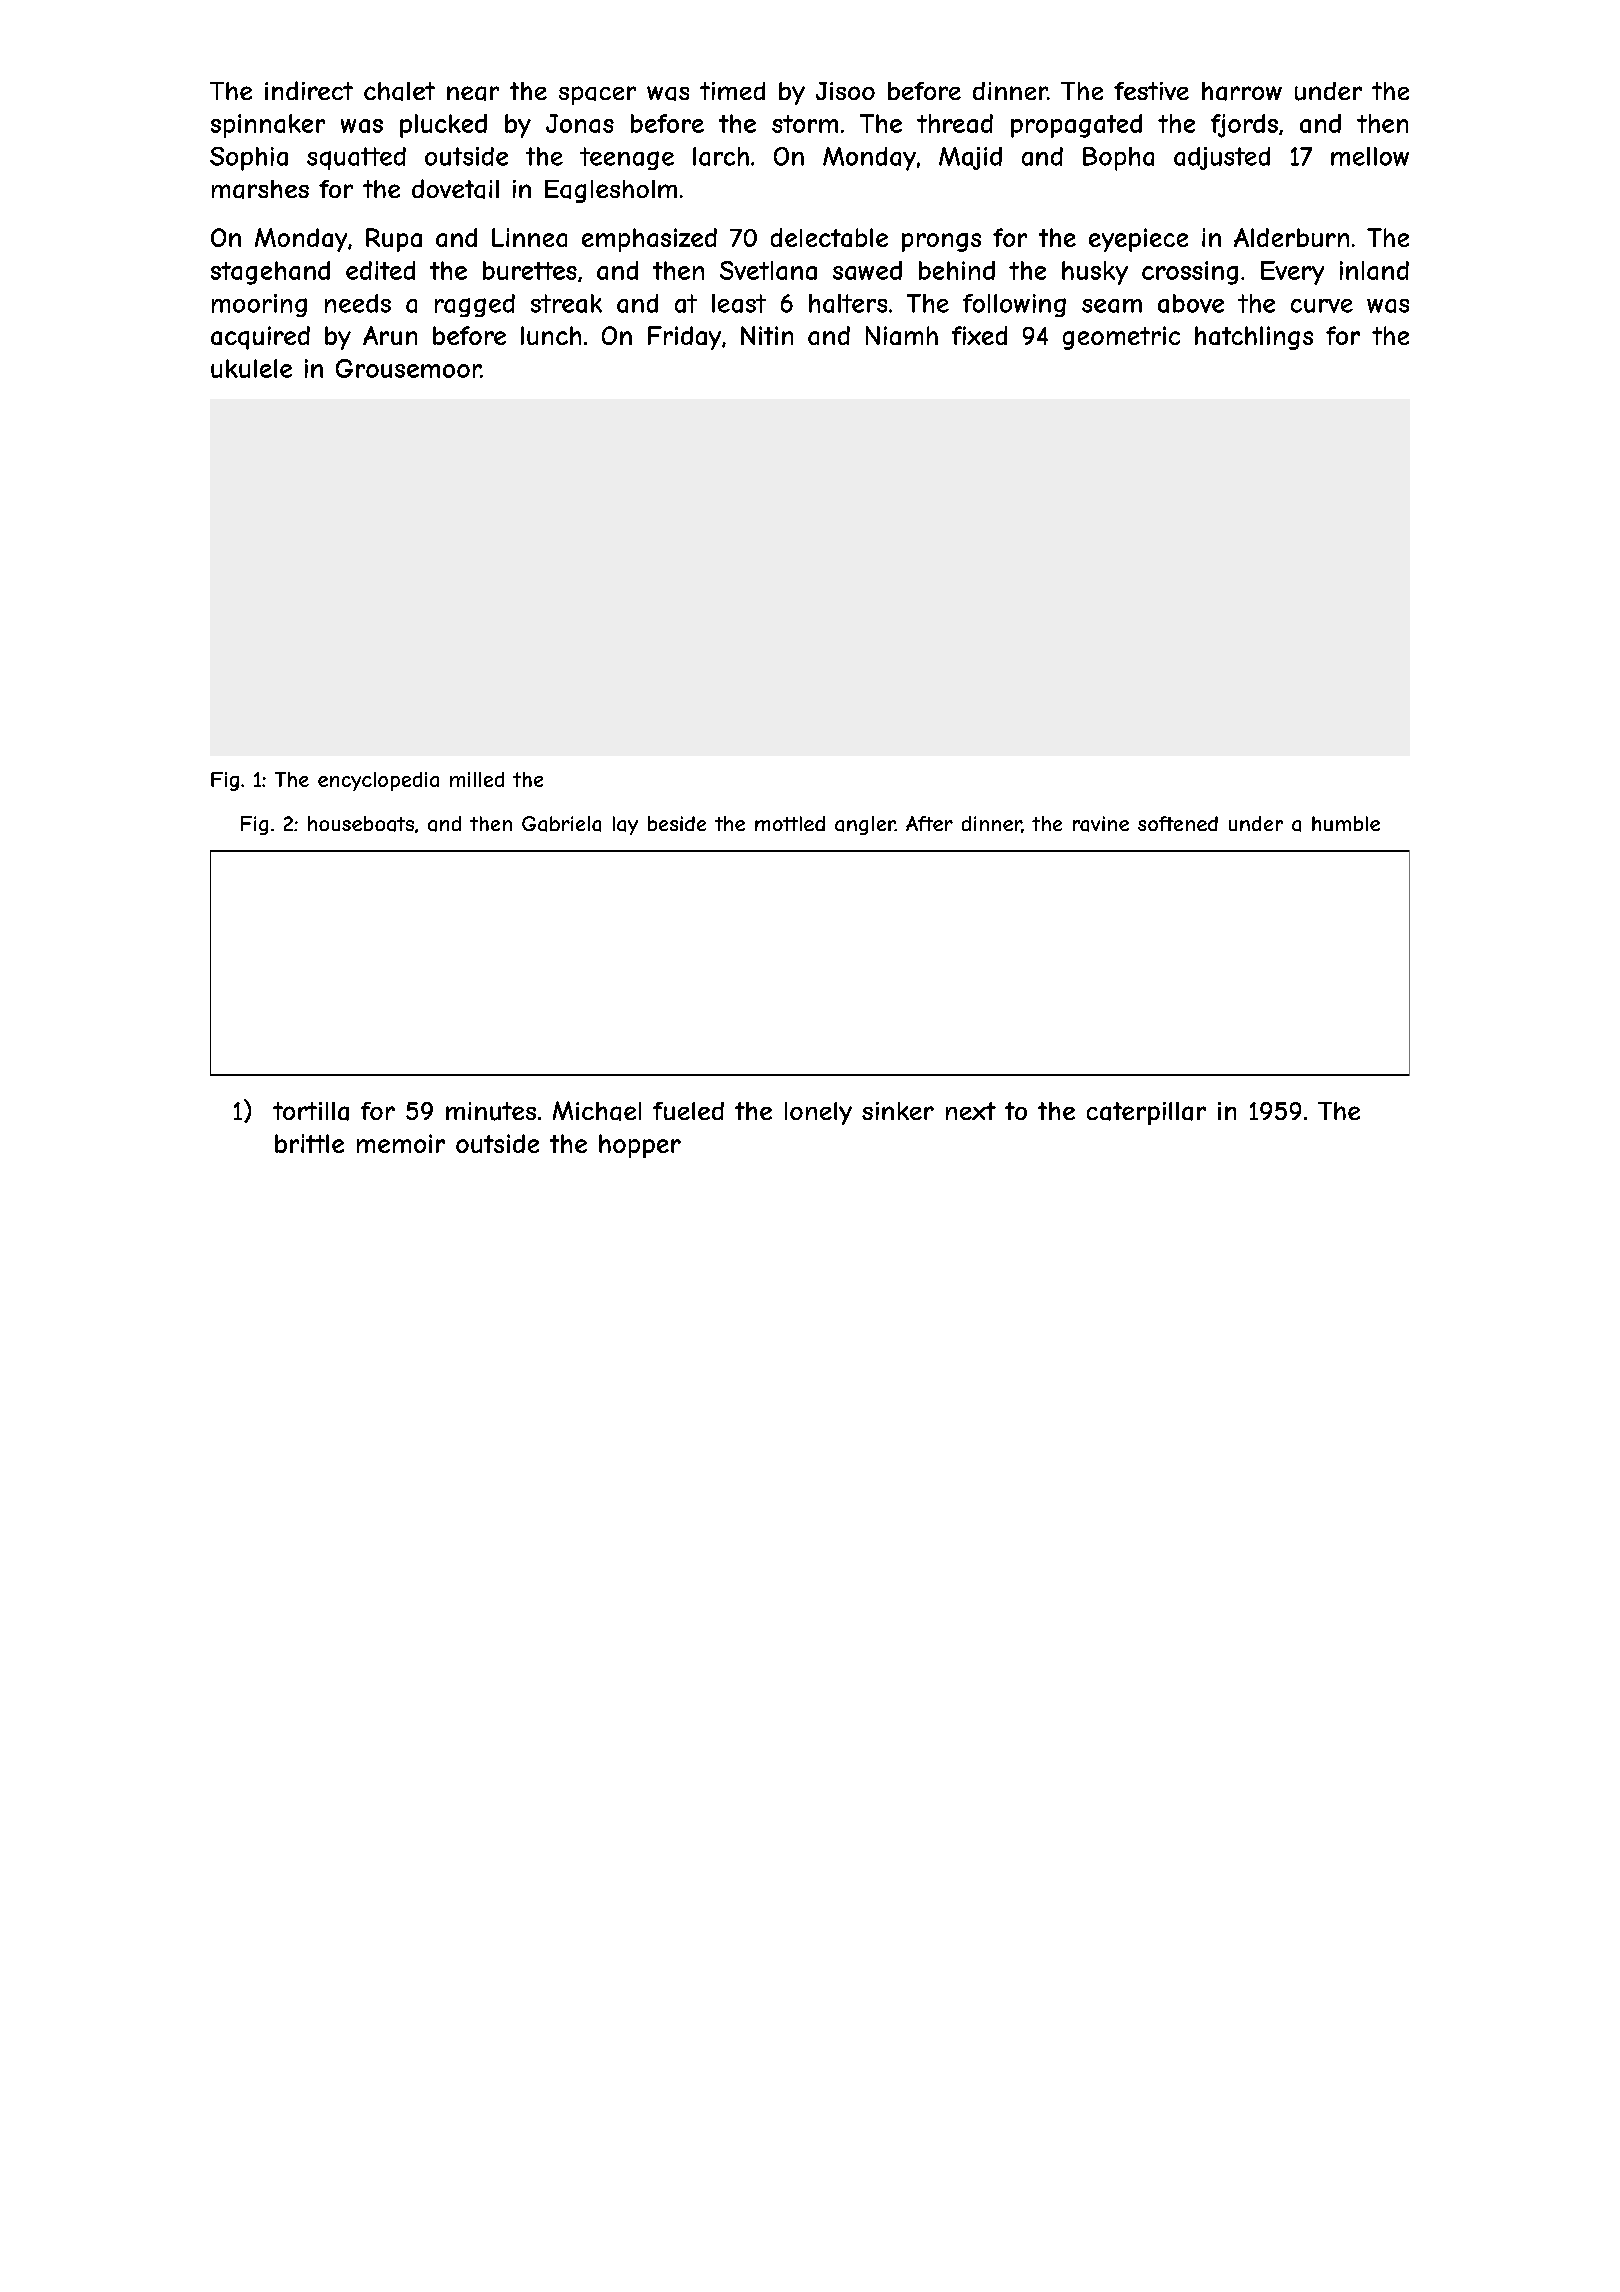 The width and height of the image is (1620, 2292). Describe the element at coordinates (251, 368) in the image. I see `ukulele` at that location.
